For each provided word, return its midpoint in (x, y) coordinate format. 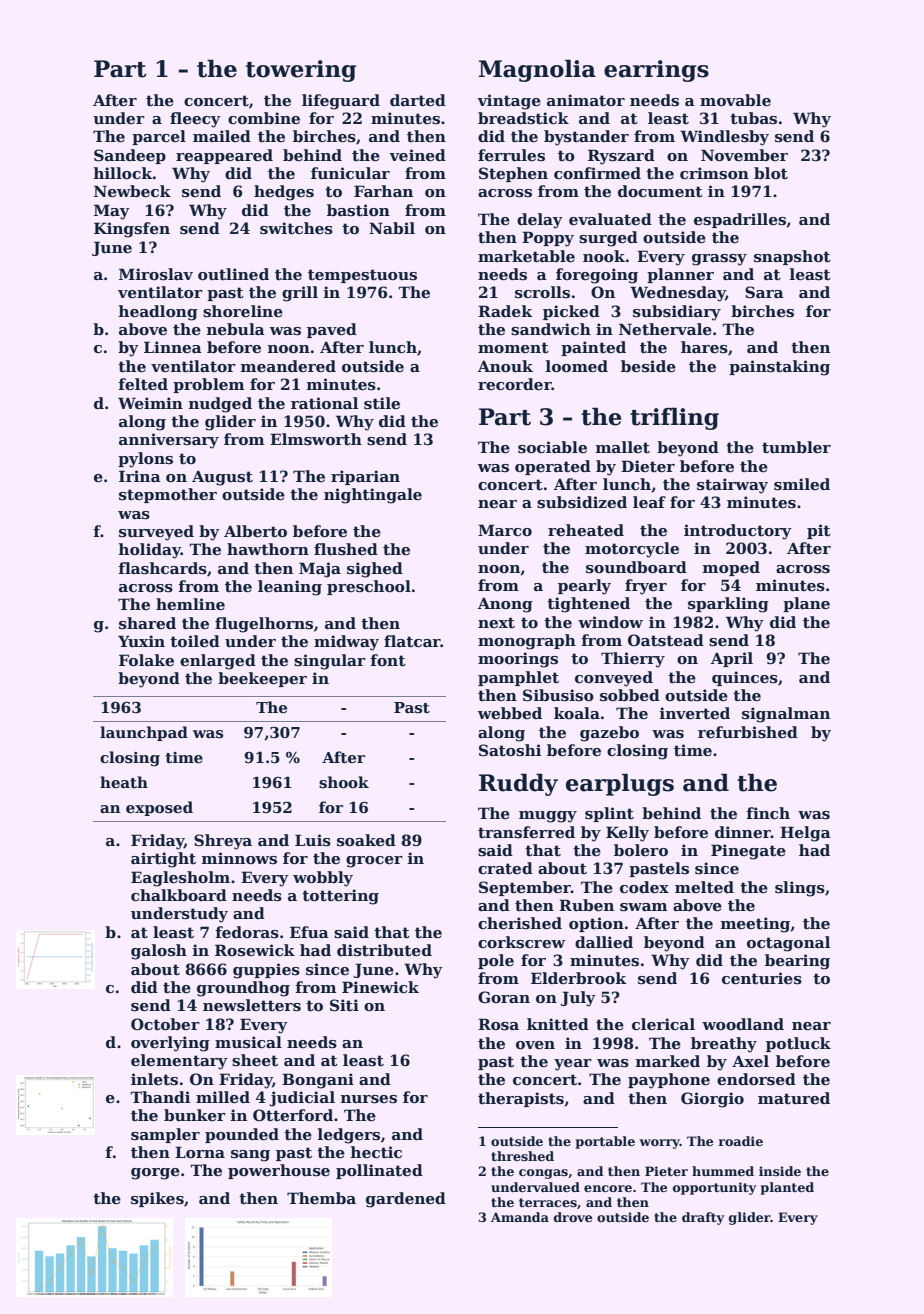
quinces (745, 678)
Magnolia (537, 70)
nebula (236, 329)
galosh (159, 952)
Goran (504, 997)
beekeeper (262, 679)
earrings (656, 71)
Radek (505, 311)
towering (301, 71)
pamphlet (518, 678)
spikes (157, 1199)
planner (680, 275)
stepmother (168, 495)
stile (382, 403)
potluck (798, 1044)
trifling (674, 418)
